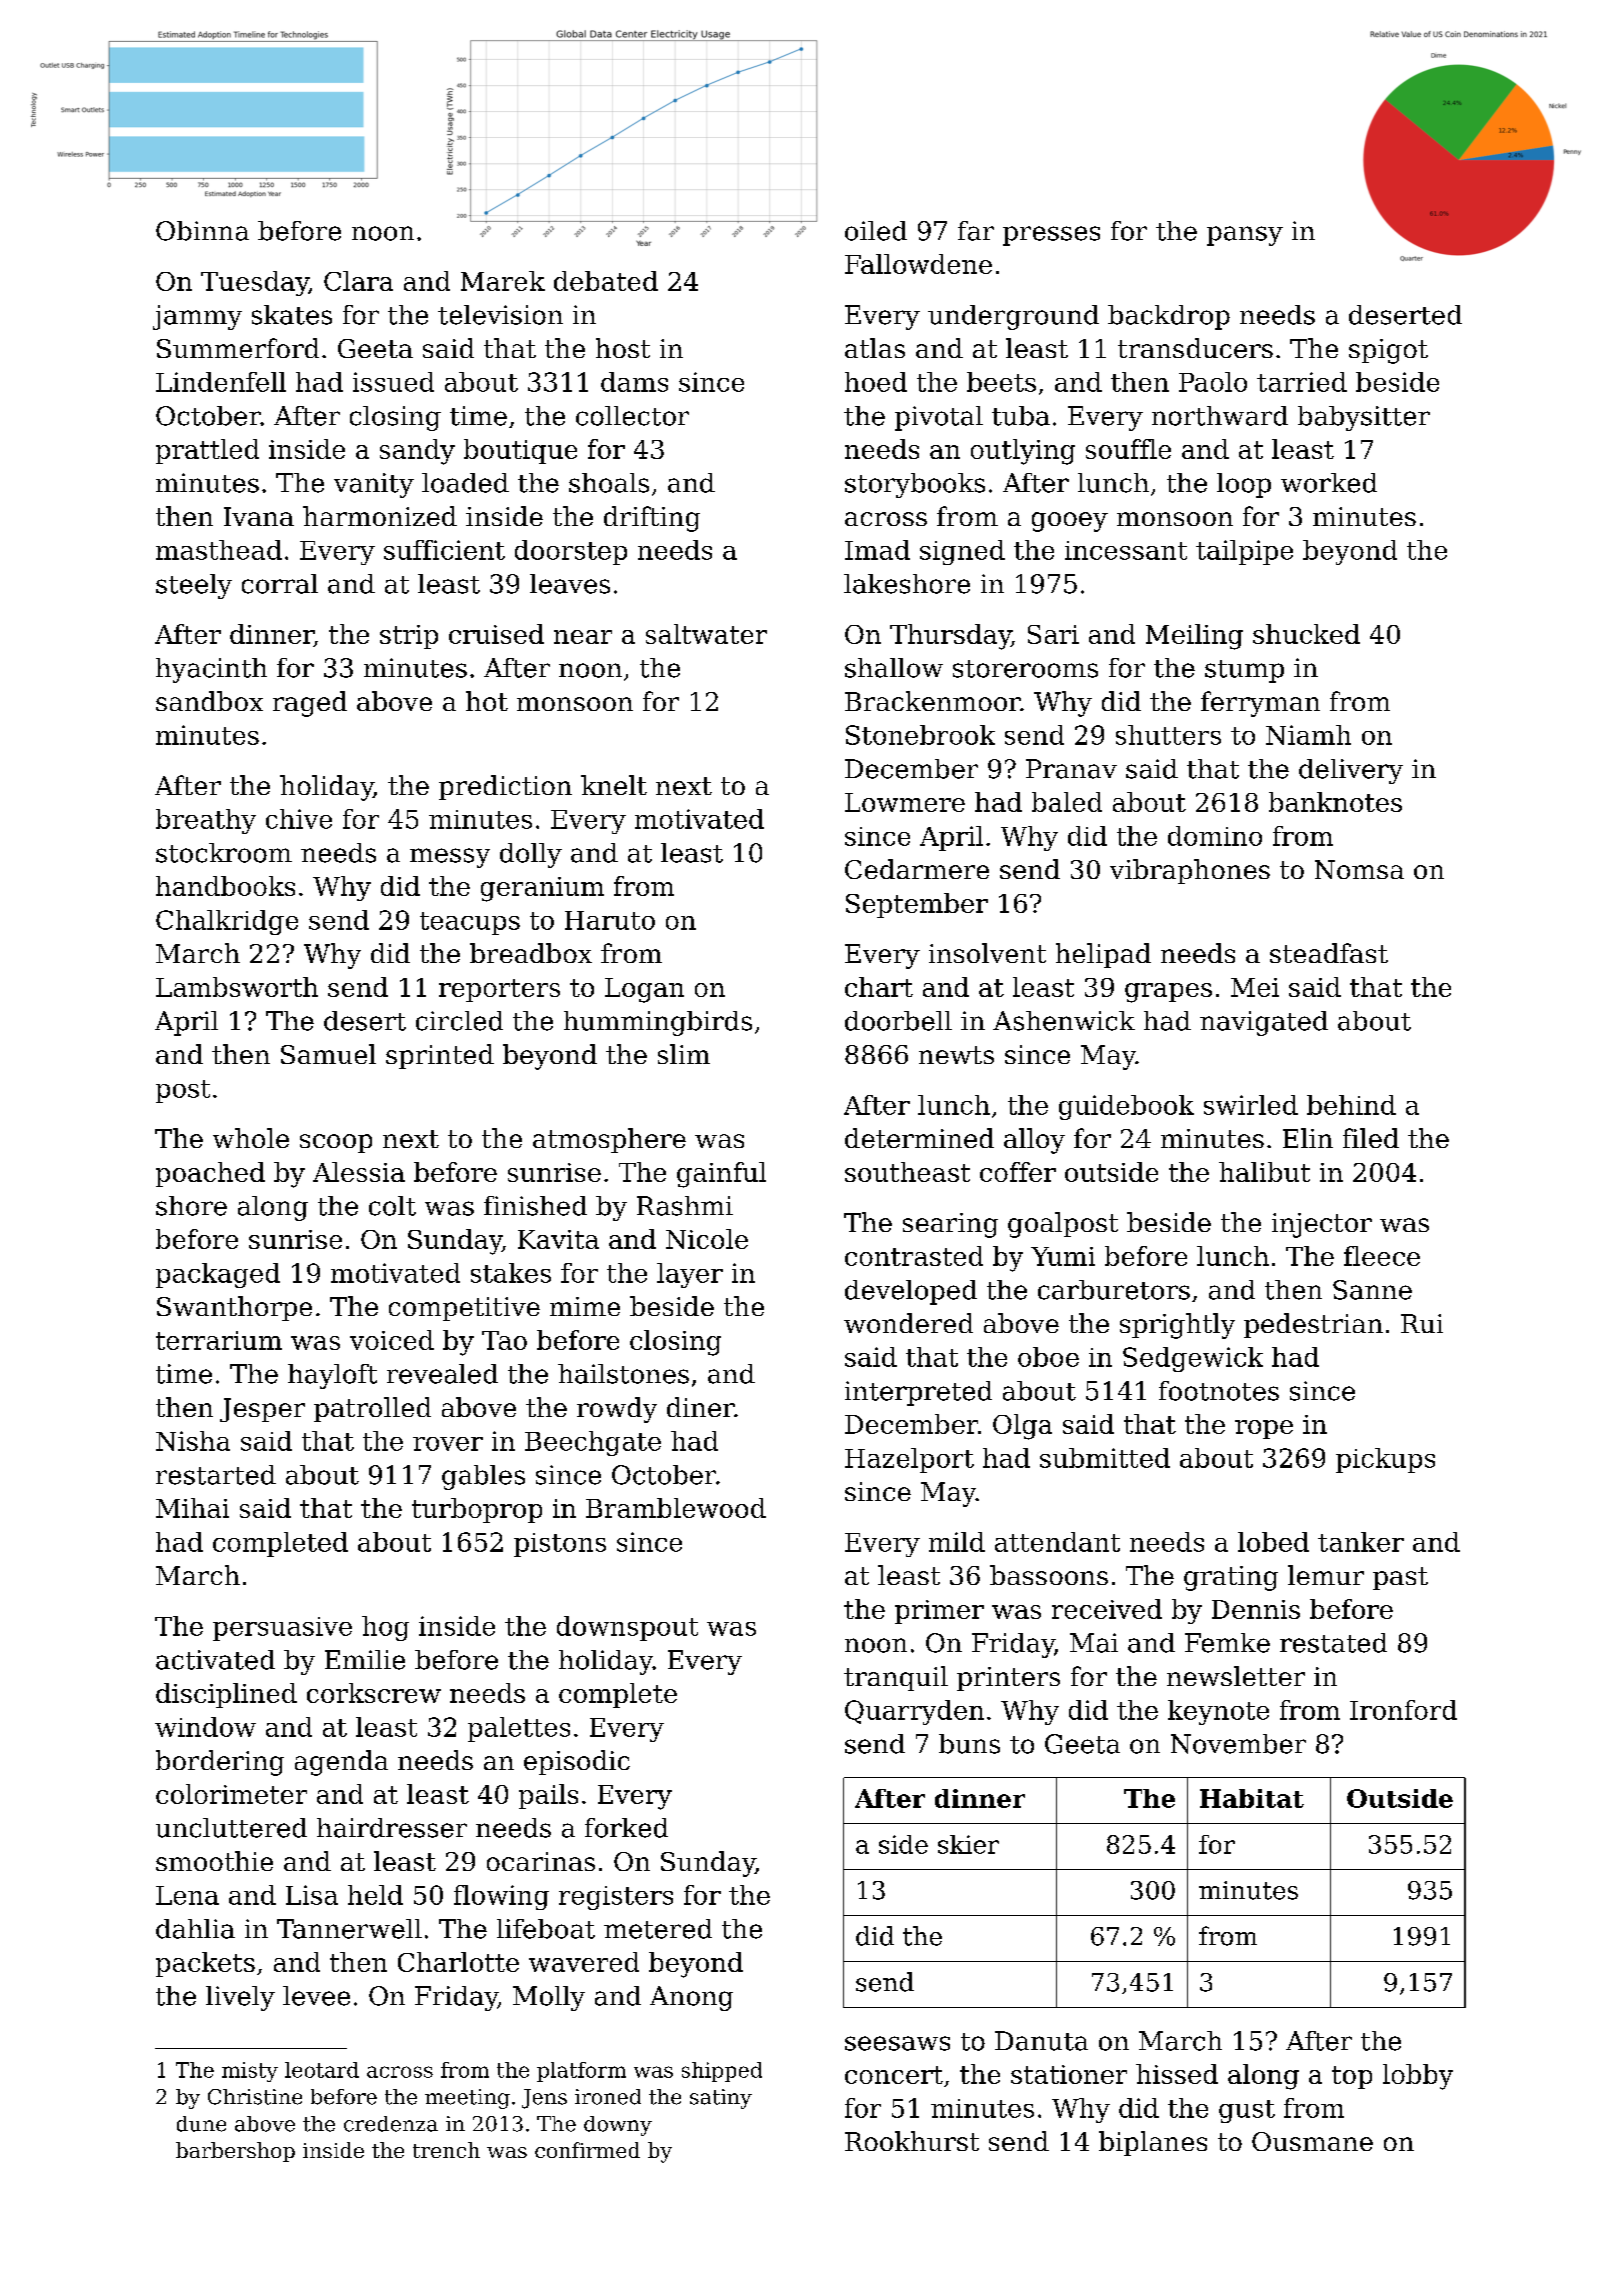 Image resolution: width=1620 pixels, height=2292 pixels. I want to click on received, so click(1107, 1609).
